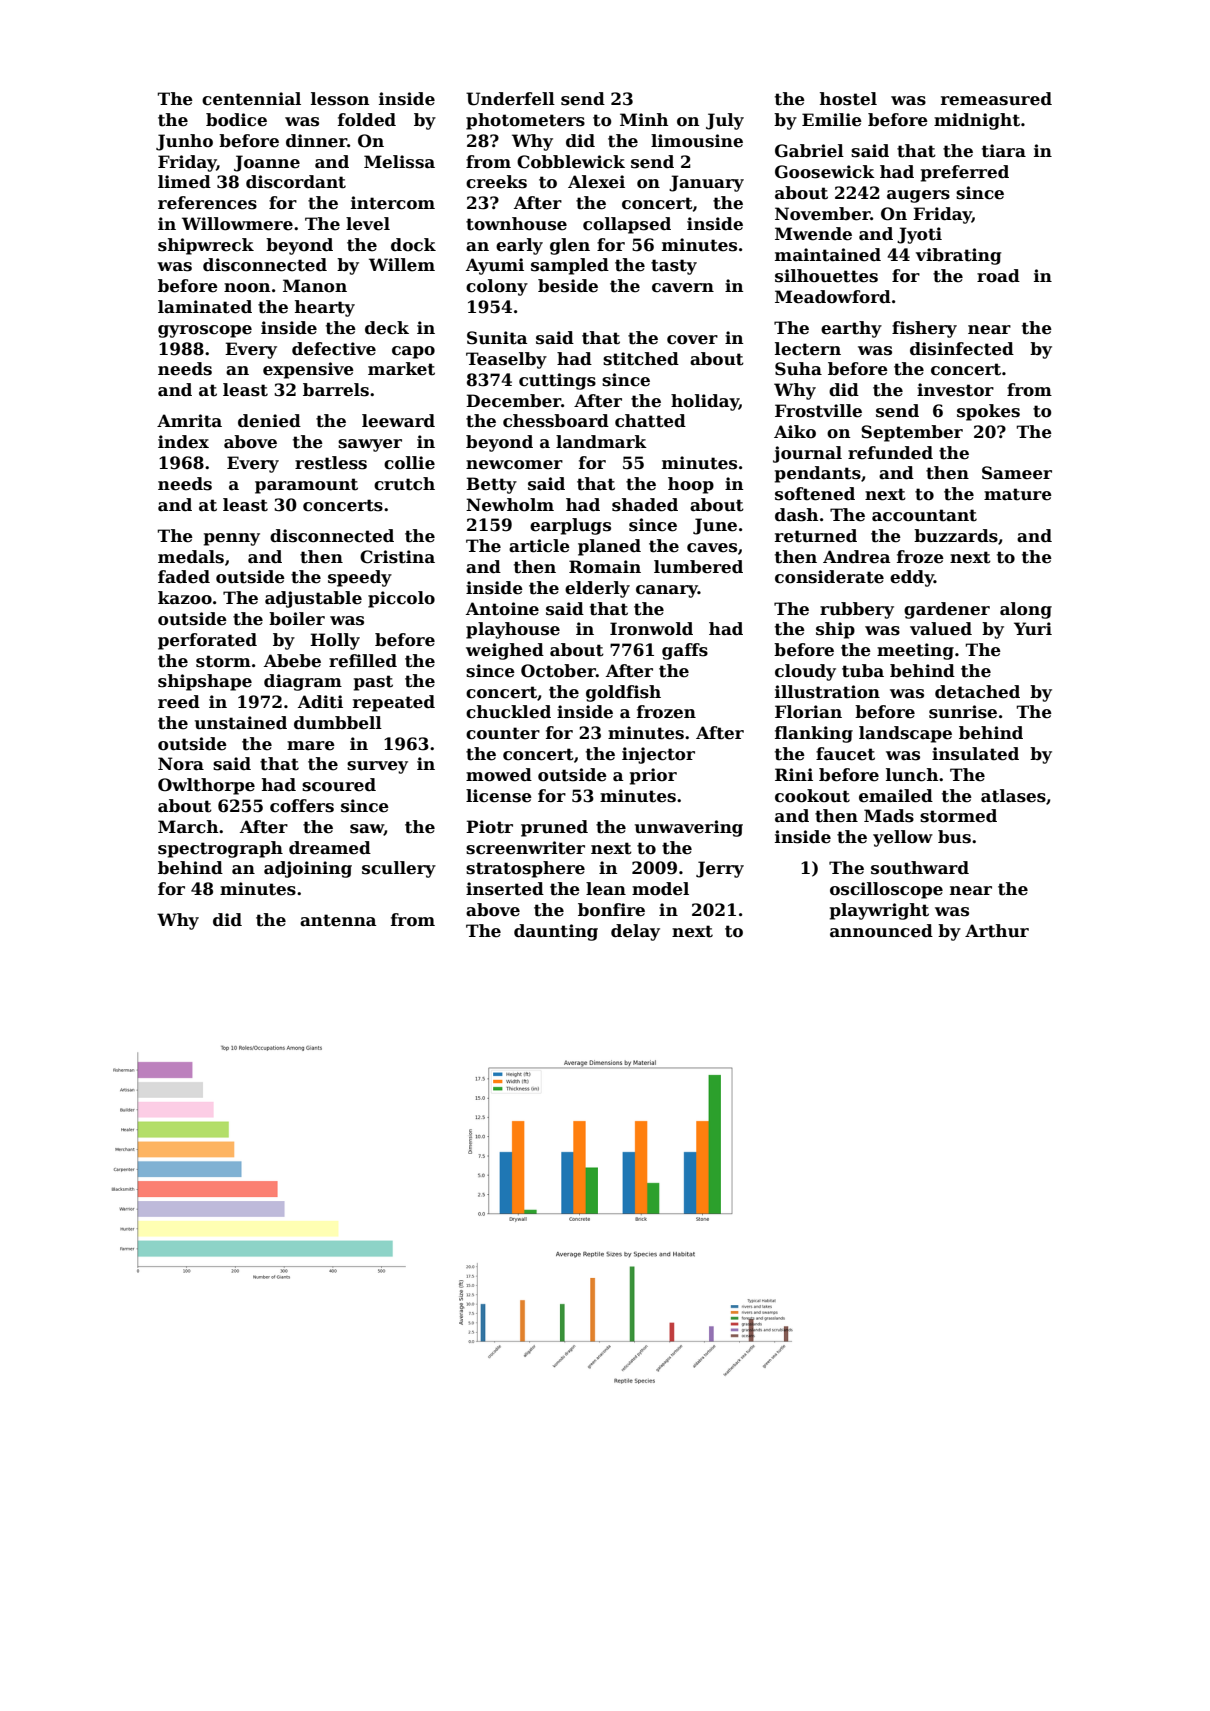  I want to click on Willem, so click(402, 265).
